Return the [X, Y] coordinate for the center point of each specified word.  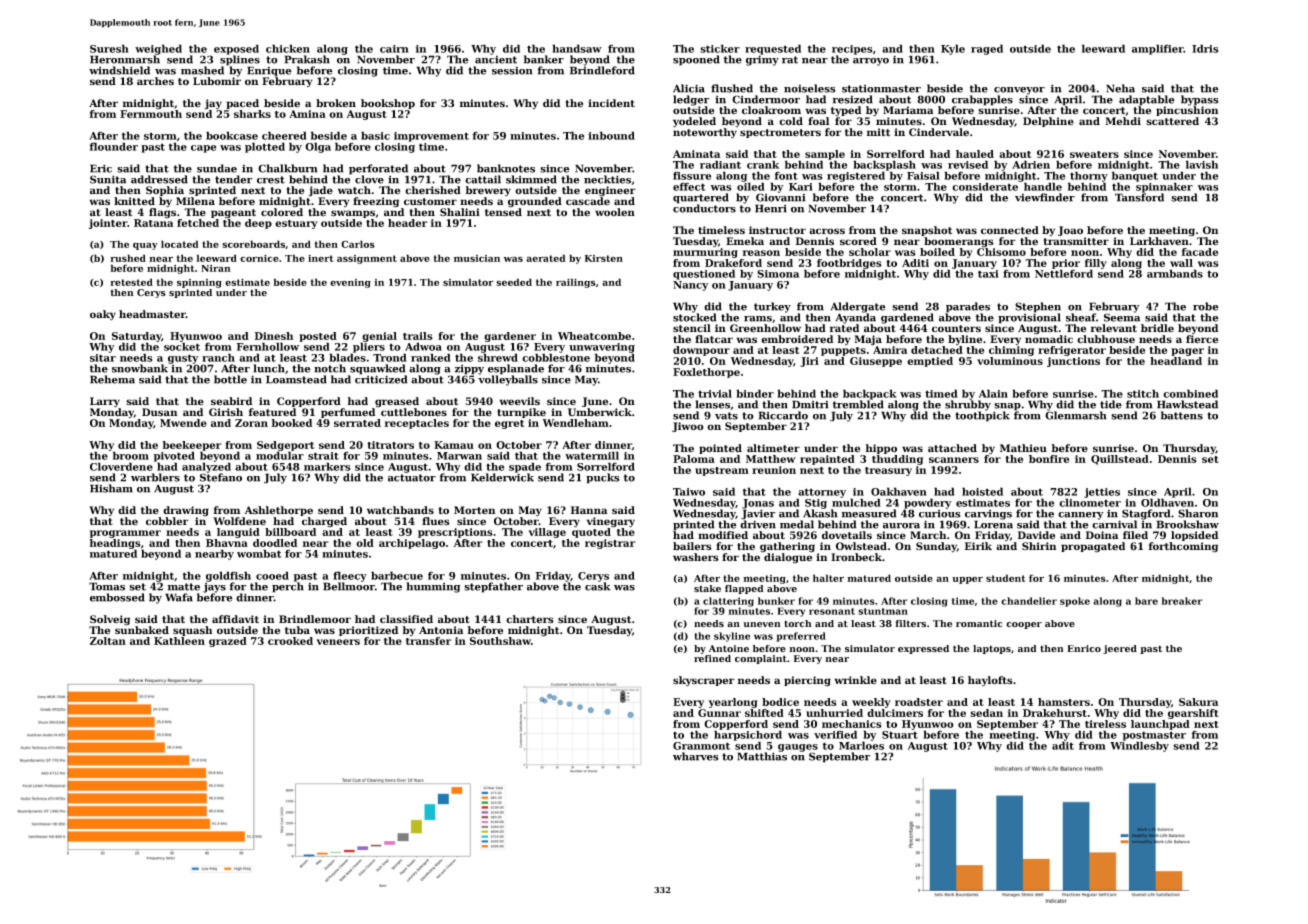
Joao [1070, 231]
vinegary [610, 522]
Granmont [701, 746]
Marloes [861, 745]
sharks [252, 114]
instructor [777, 230]
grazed [228, 642]
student [1006, 578]
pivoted [174, 456]
